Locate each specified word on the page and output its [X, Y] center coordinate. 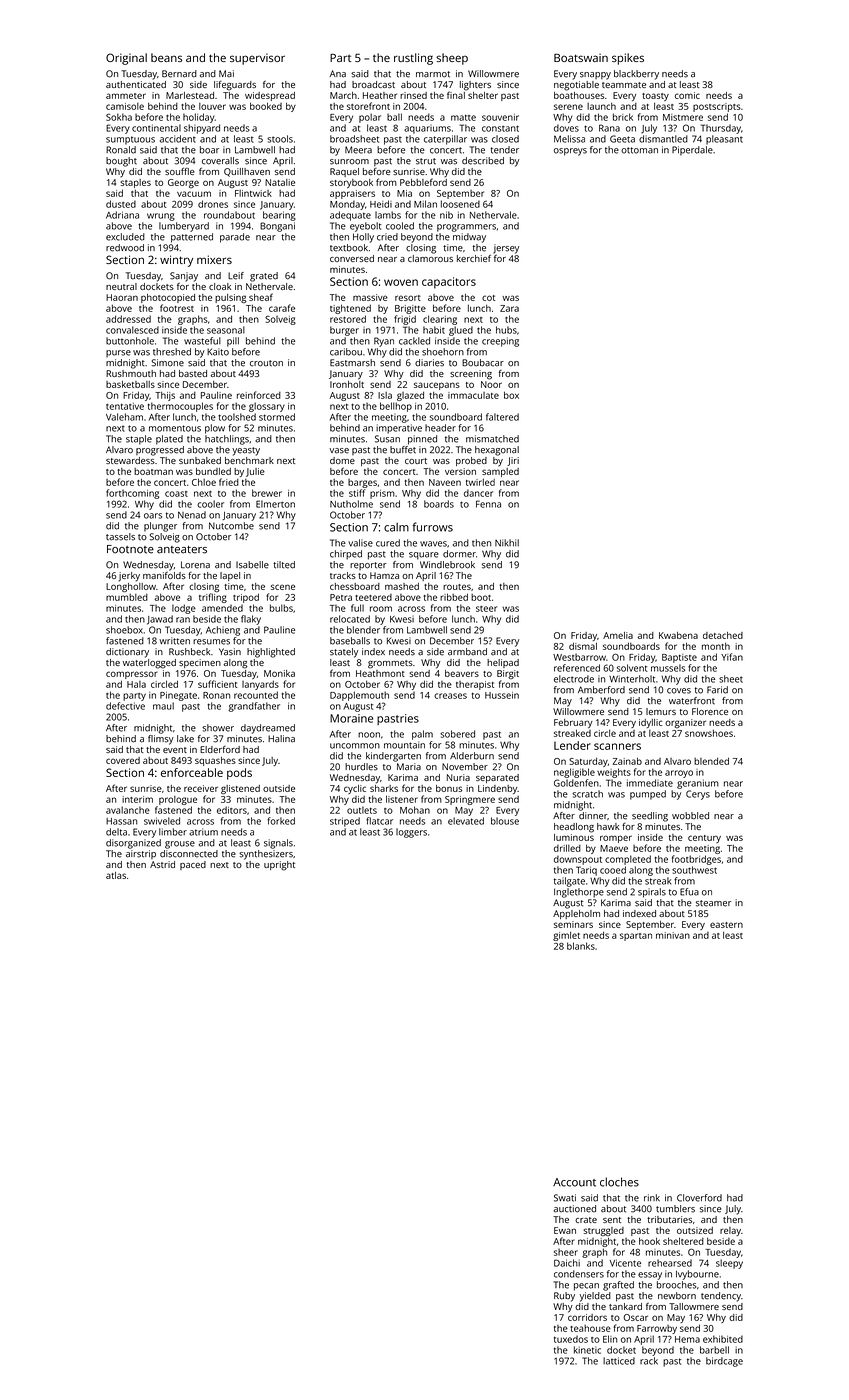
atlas [116, 875]
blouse [505, 821]
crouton [266, 363]
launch [601, 106]
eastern [726, 925]
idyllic [650, 723]
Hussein [502, 695]
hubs [506, 330]
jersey [506, 249]
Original [126, 59]
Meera [358, 150]
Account [574, 1182]
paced [193, 865]
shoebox [124, 630]
